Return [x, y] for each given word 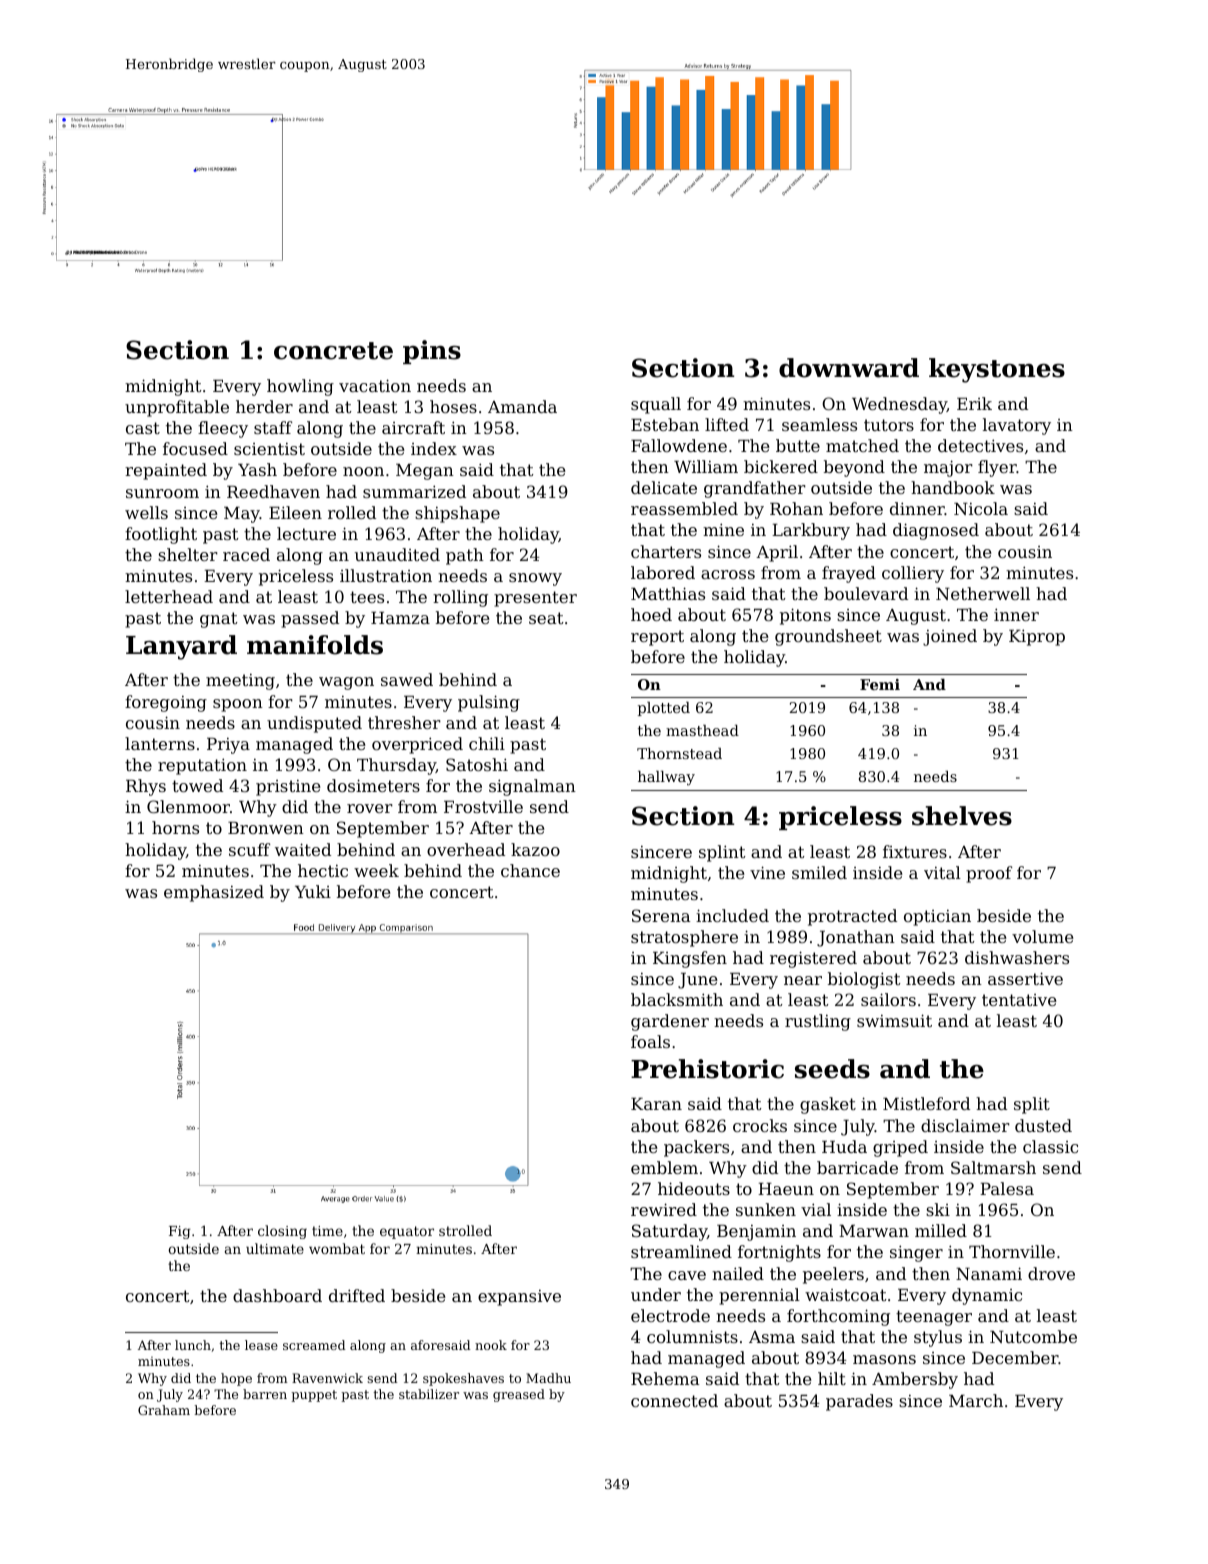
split [1032, 1105]
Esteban [665, 424]
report [657, 638]
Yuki [313, 891]
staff [273, 427]
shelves [962, 816]
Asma [772, 1337]
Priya [228, 746]
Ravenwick [327, 1378]
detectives [980, 445]
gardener [670, 1022]
